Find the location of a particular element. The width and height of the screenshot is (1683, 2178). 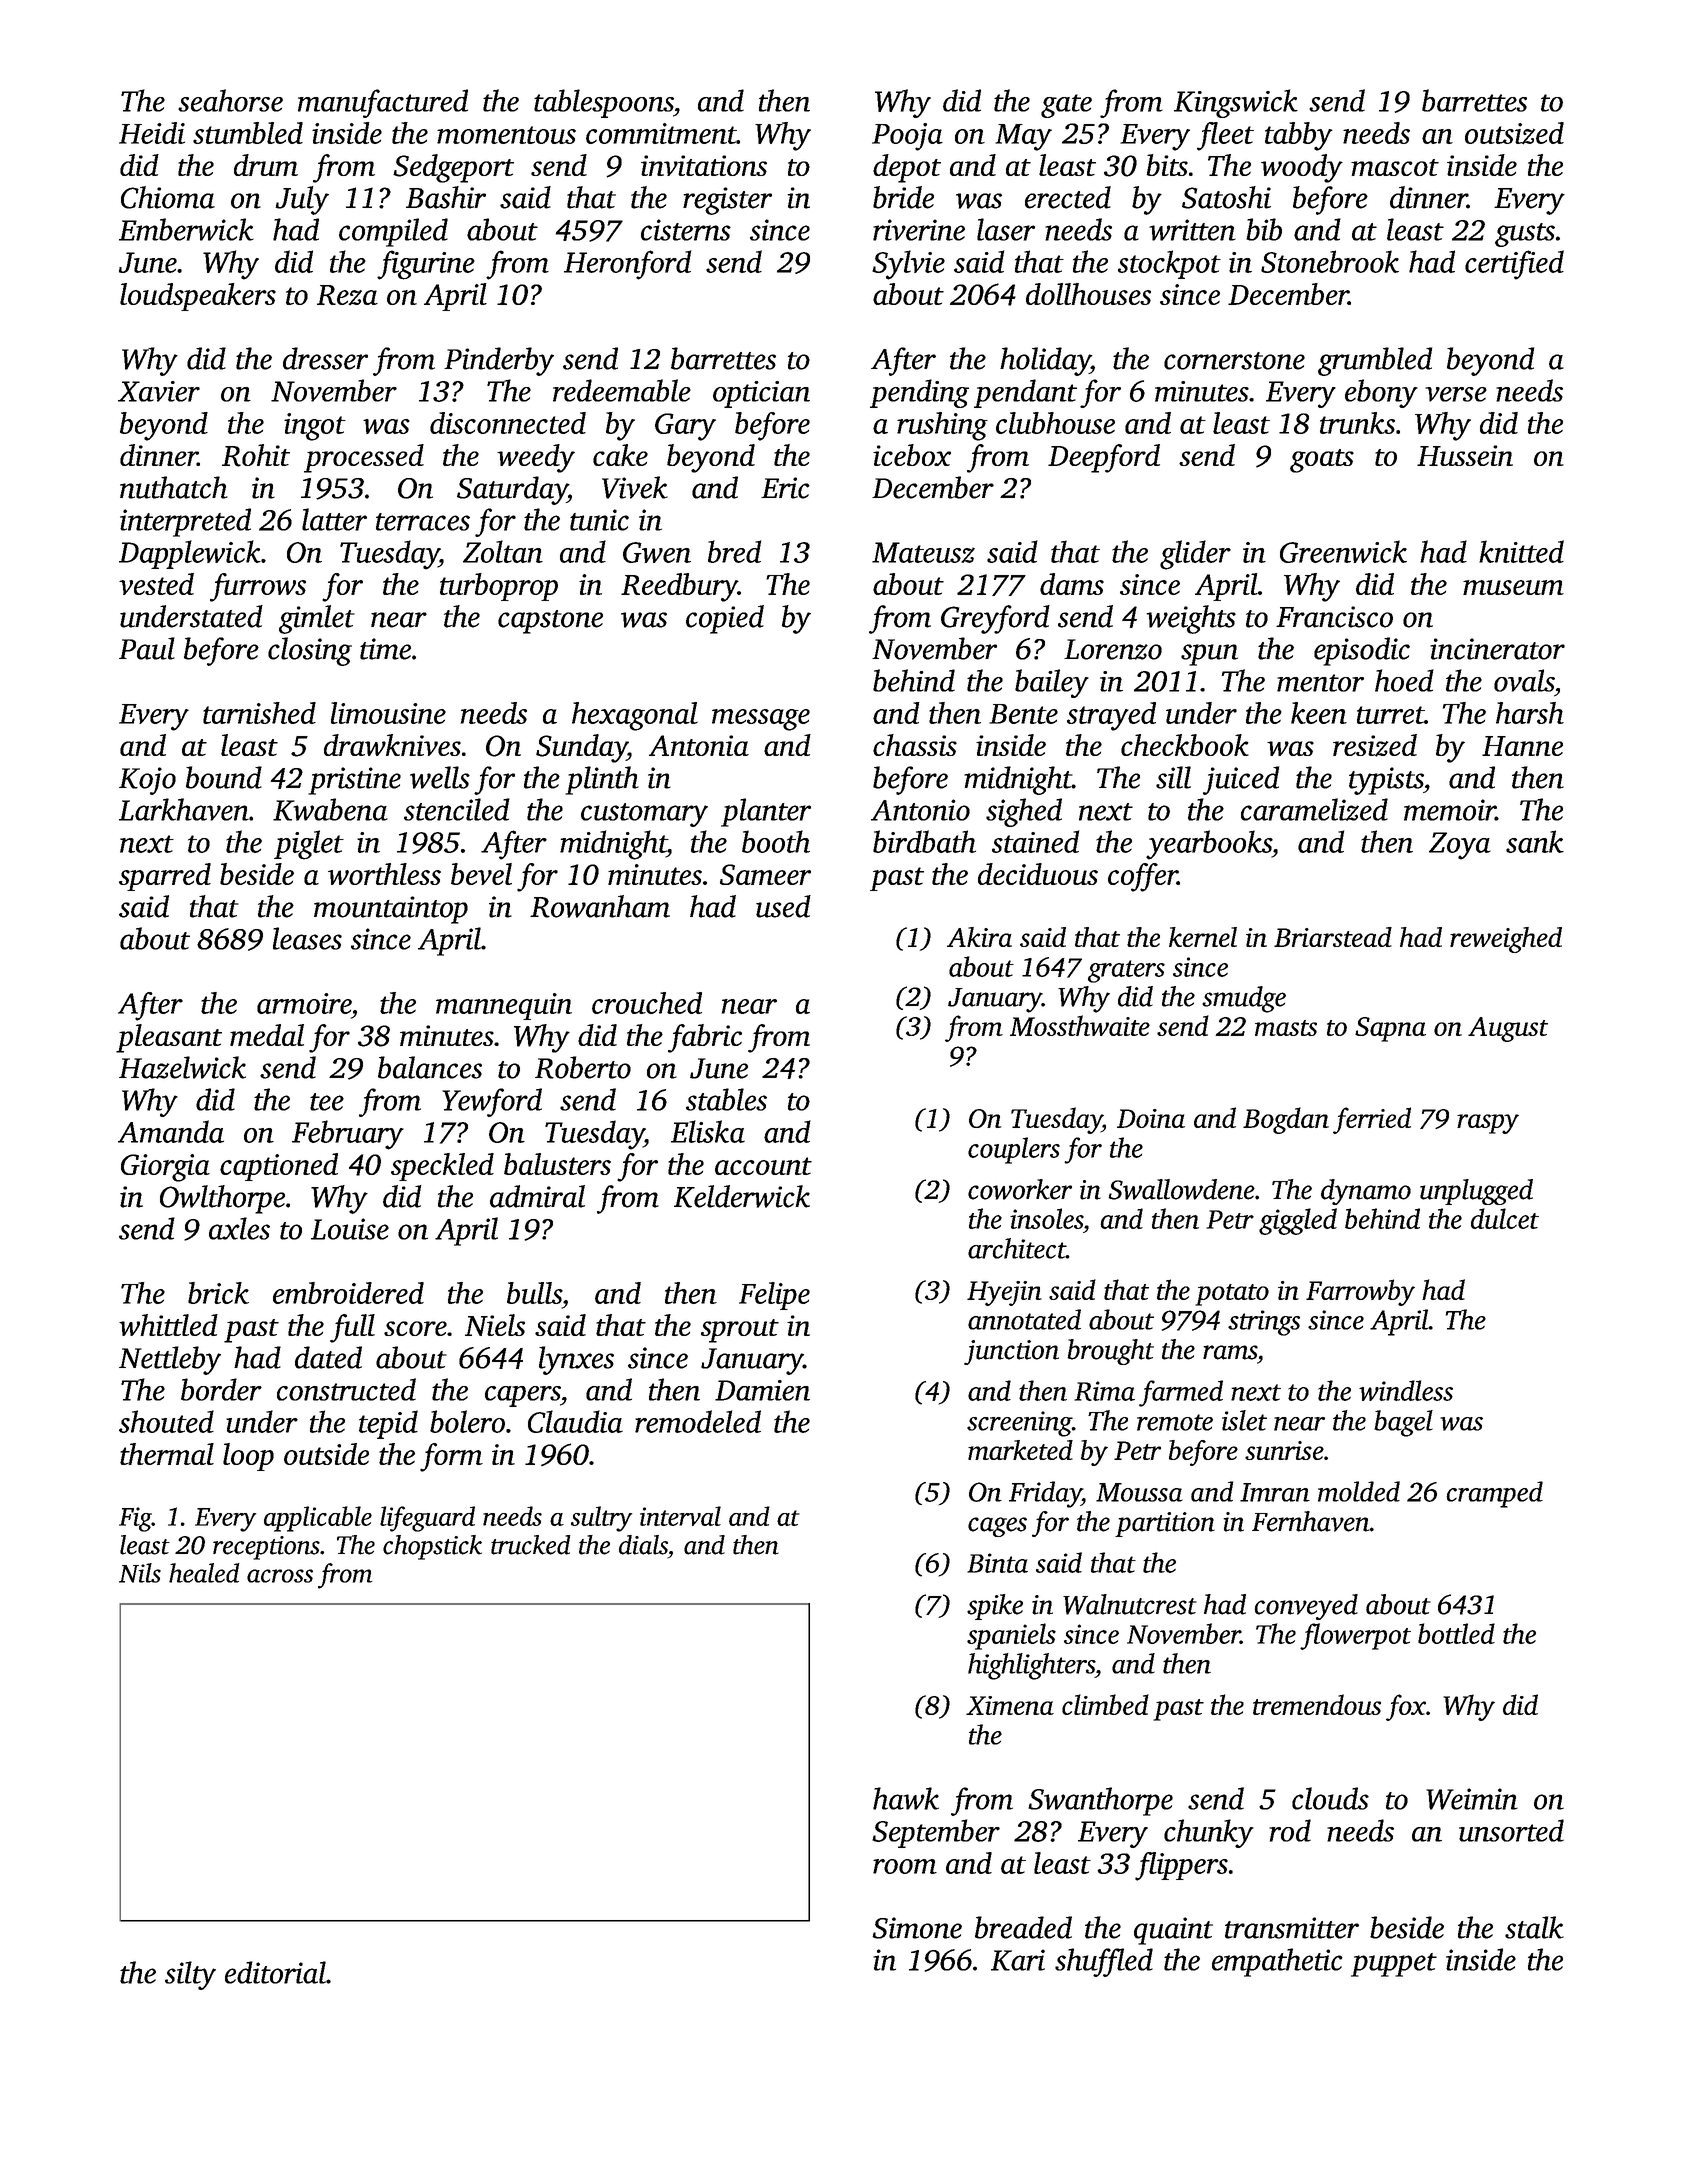

cramped is located at coordinates (1494, 1494).
